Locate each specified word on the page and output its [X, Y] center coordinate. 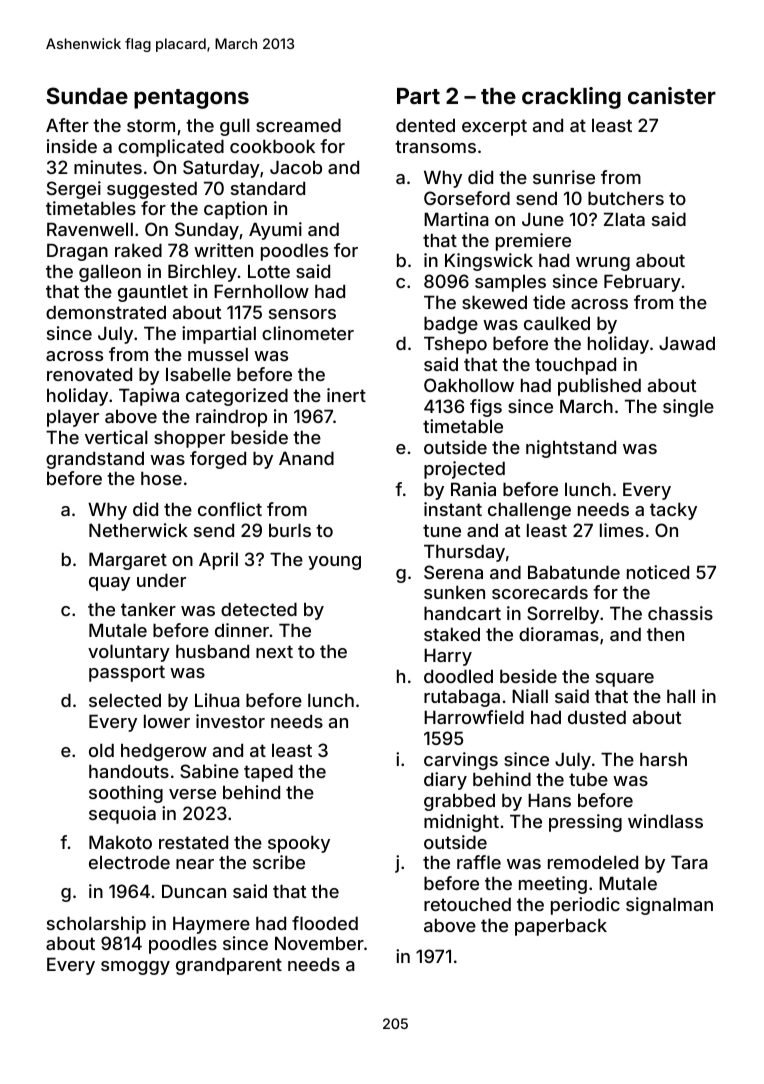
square [625, 680]
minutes [108, 167]
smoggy [135, 968]
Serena [453, 572]
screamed [298, 125]
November [319, 943]
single [688, 408]
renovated [89, 374]
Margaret [128, 561]
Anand [306, 458]
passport [127, 673]
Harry [448, 657]
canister [672, 95]
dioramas [559, 634]
